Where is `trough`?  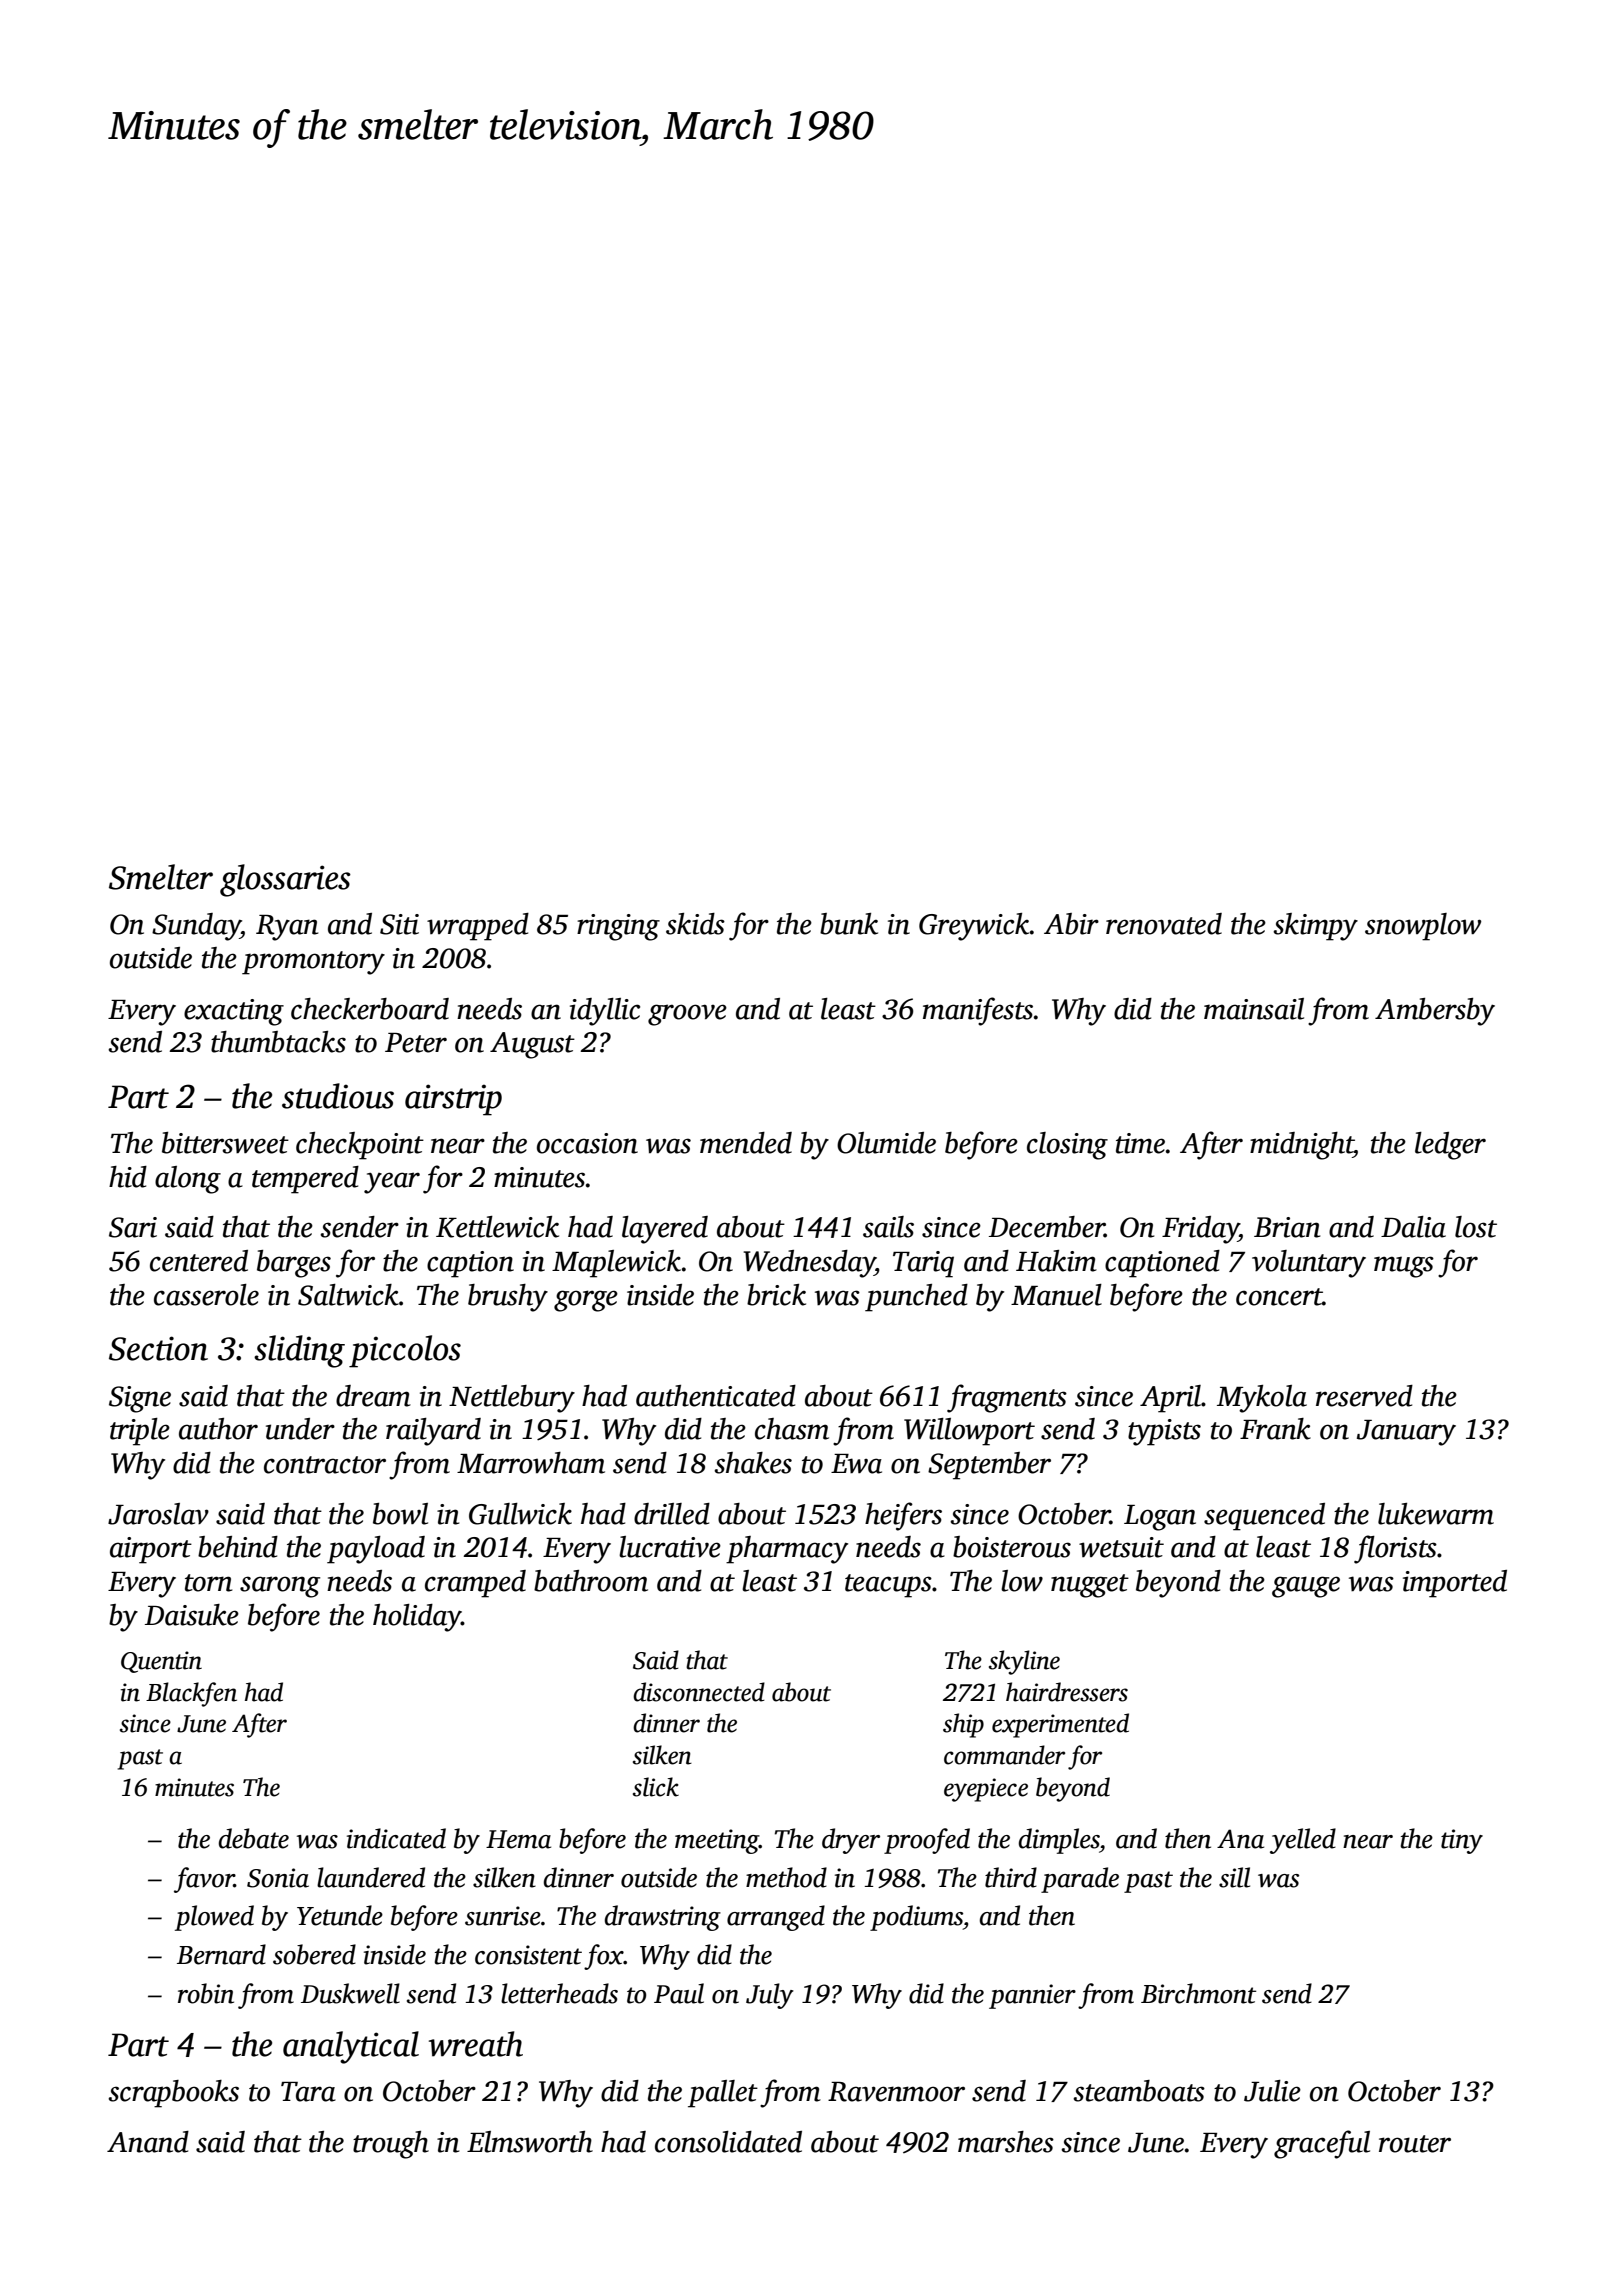 trough is located at coordinates (391, 2145).
